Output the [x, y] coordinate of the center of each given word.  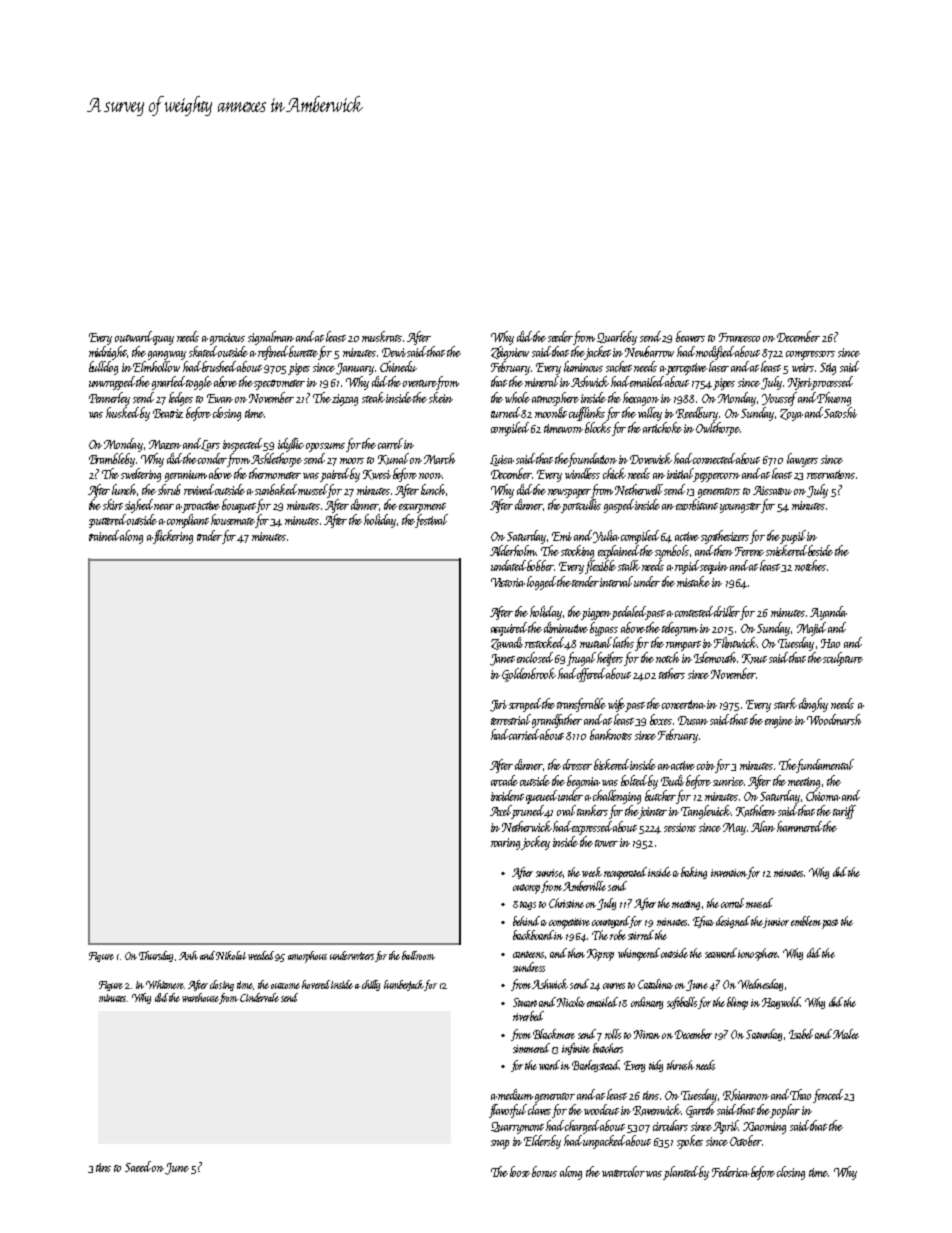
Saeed [138, 1166]
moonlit [551, 412]
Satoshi [840, 412]
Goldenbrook [529, 675]
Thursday [156, 956]
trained [104, 535]
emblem [806, 921]
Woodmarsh [834, 719]
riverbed [528, 1016]
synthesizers [725, 537]
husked [122, 412]
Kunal [393, 459]
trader [209, 535]
